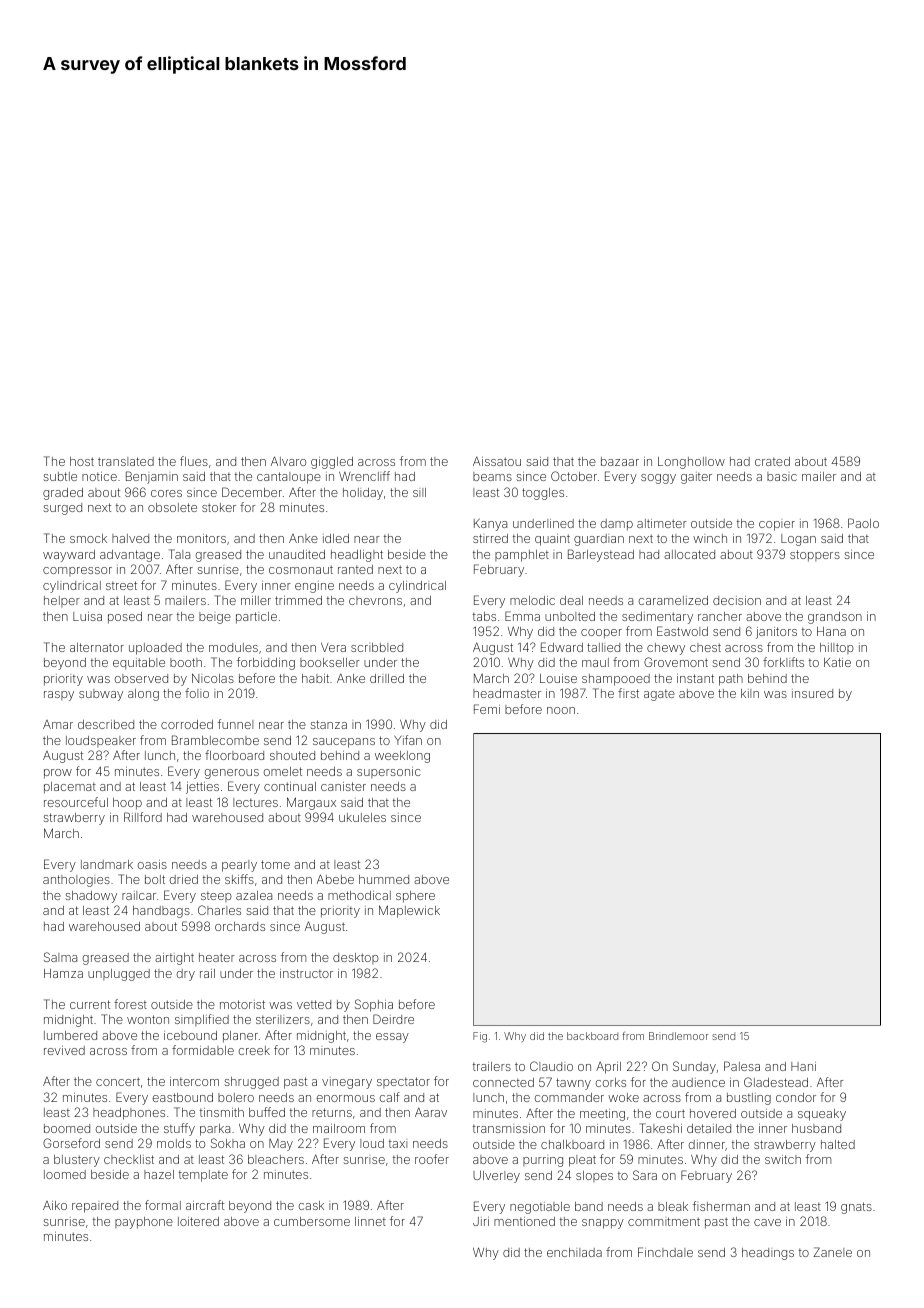 Image resolution: width=924 pixels, height=1308 pixels. What do you see at coordinates (742, 1066) in the screenshot?
I see `Palesa` at bounding box center [742, 1066].
